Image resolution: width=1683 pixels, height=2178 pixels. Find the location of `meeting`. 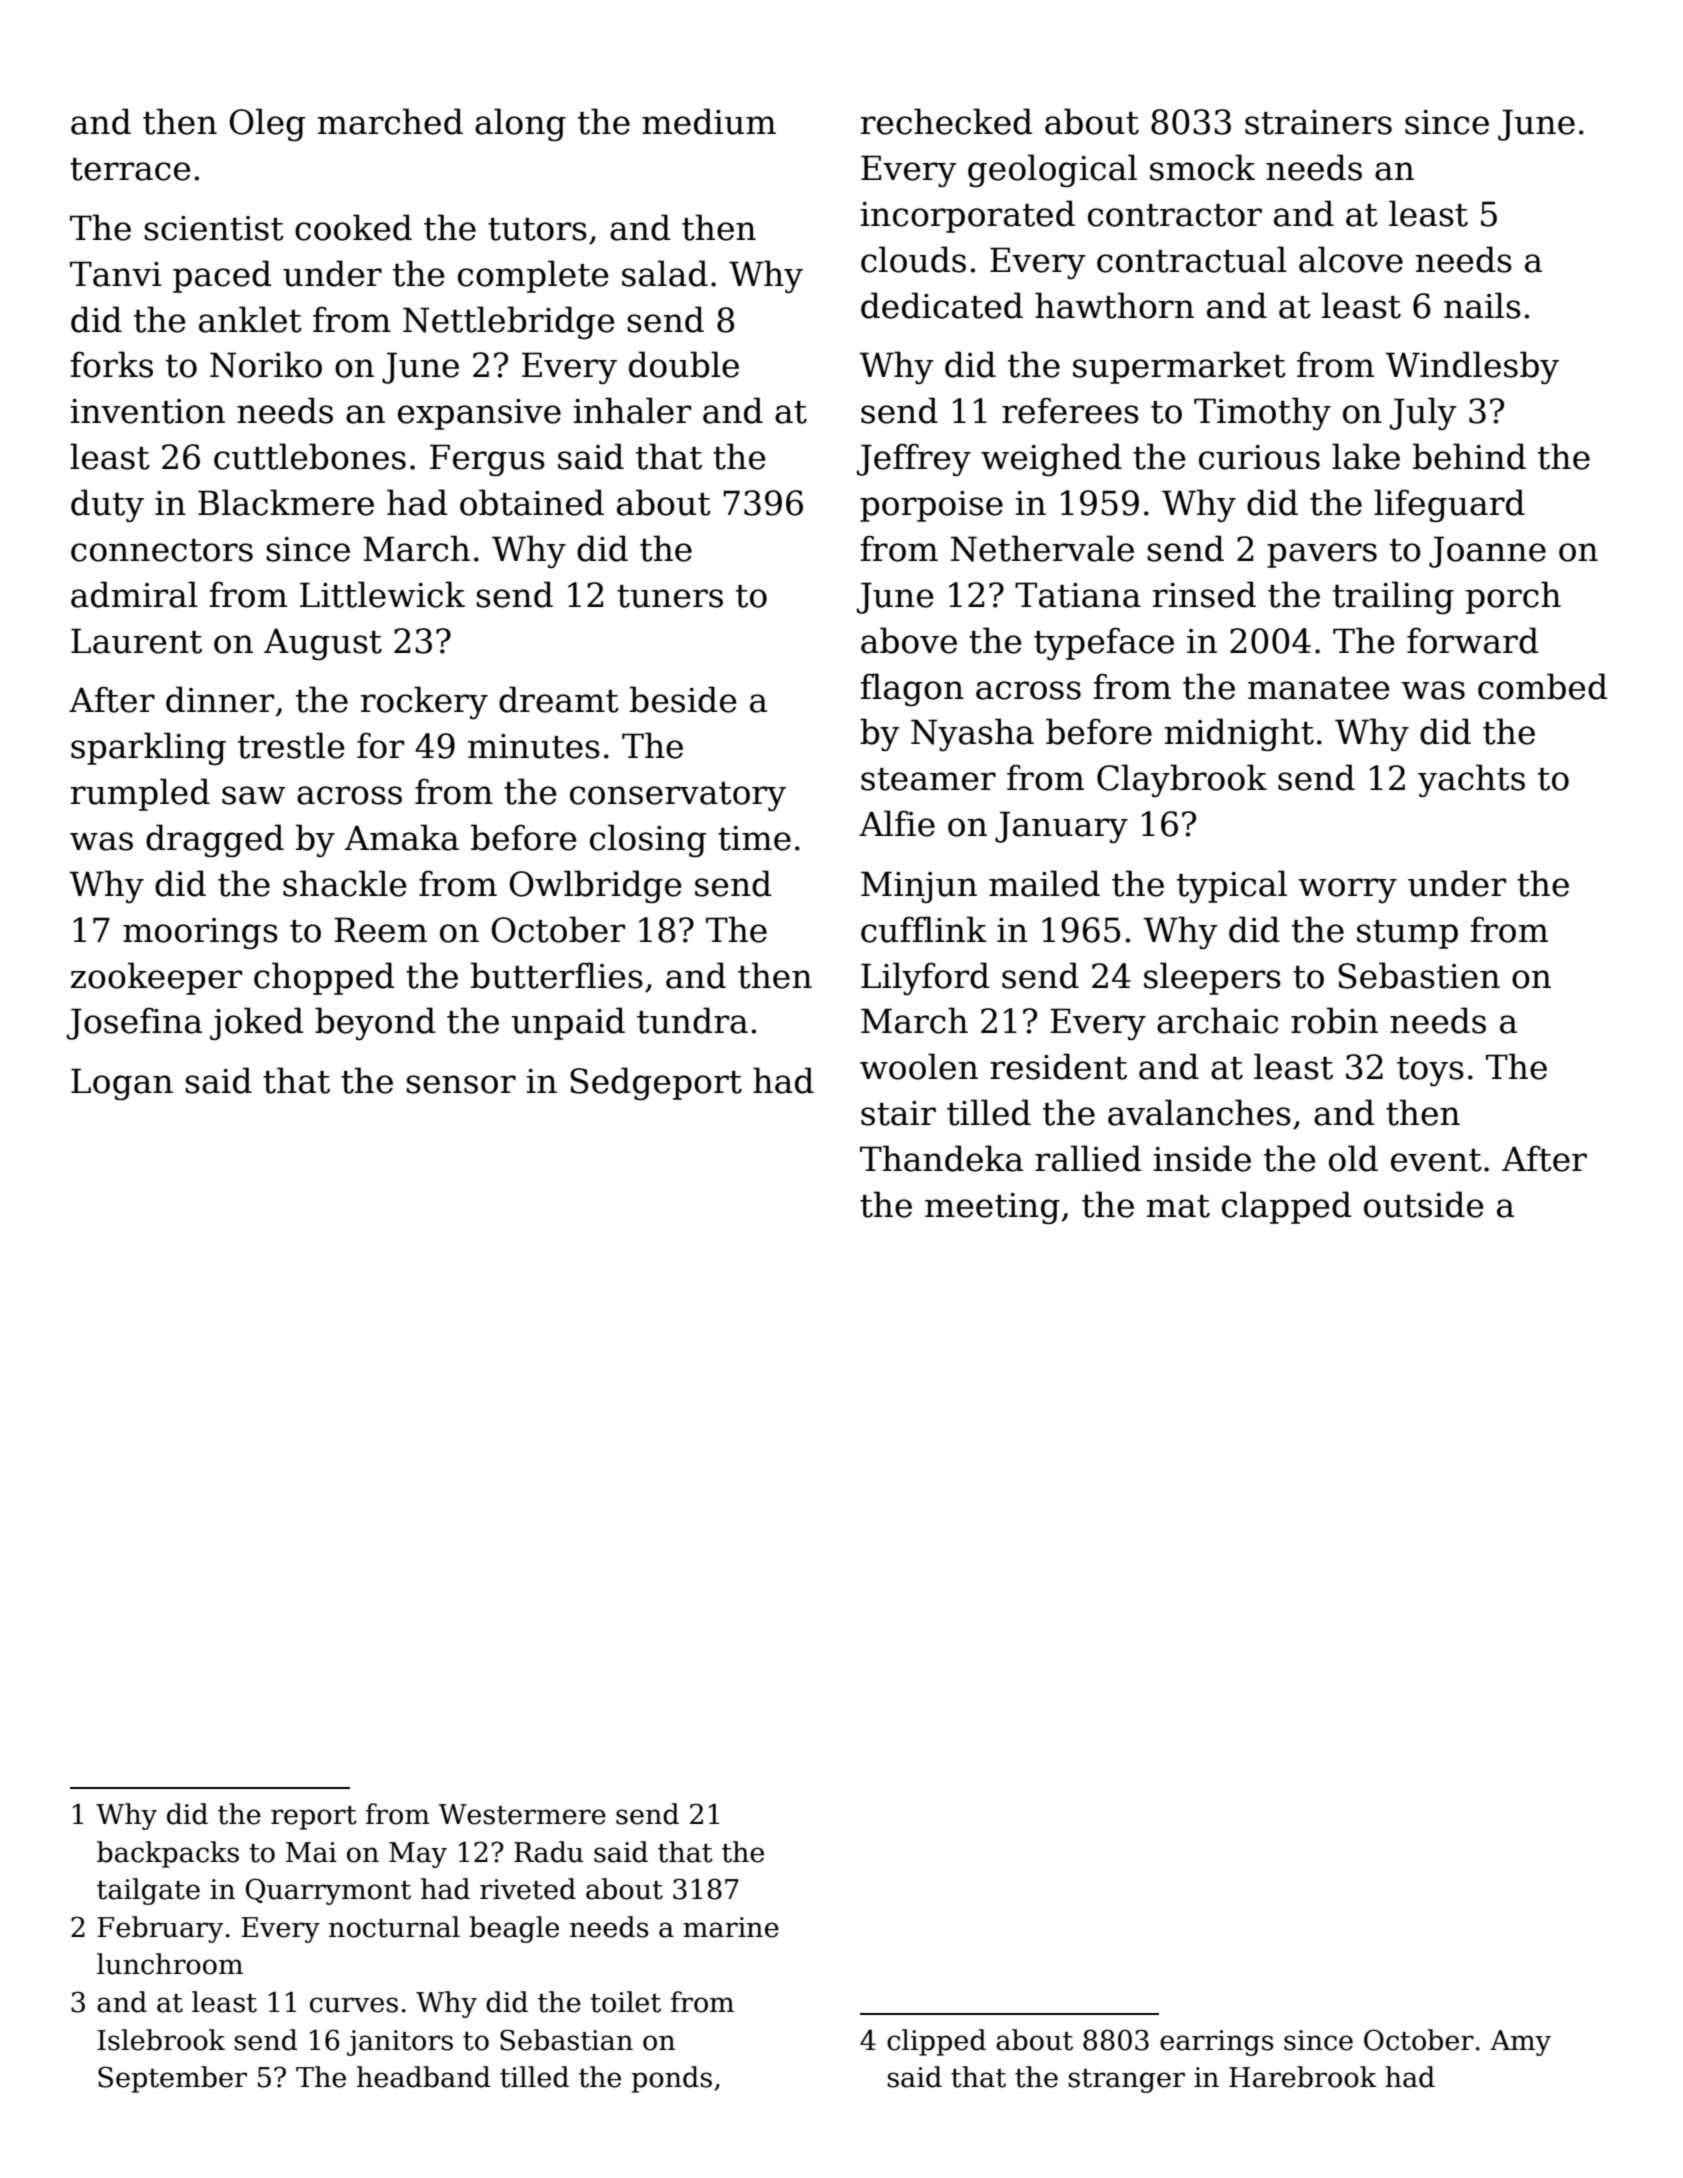

meeting is located at coordinates (992, 1208).
